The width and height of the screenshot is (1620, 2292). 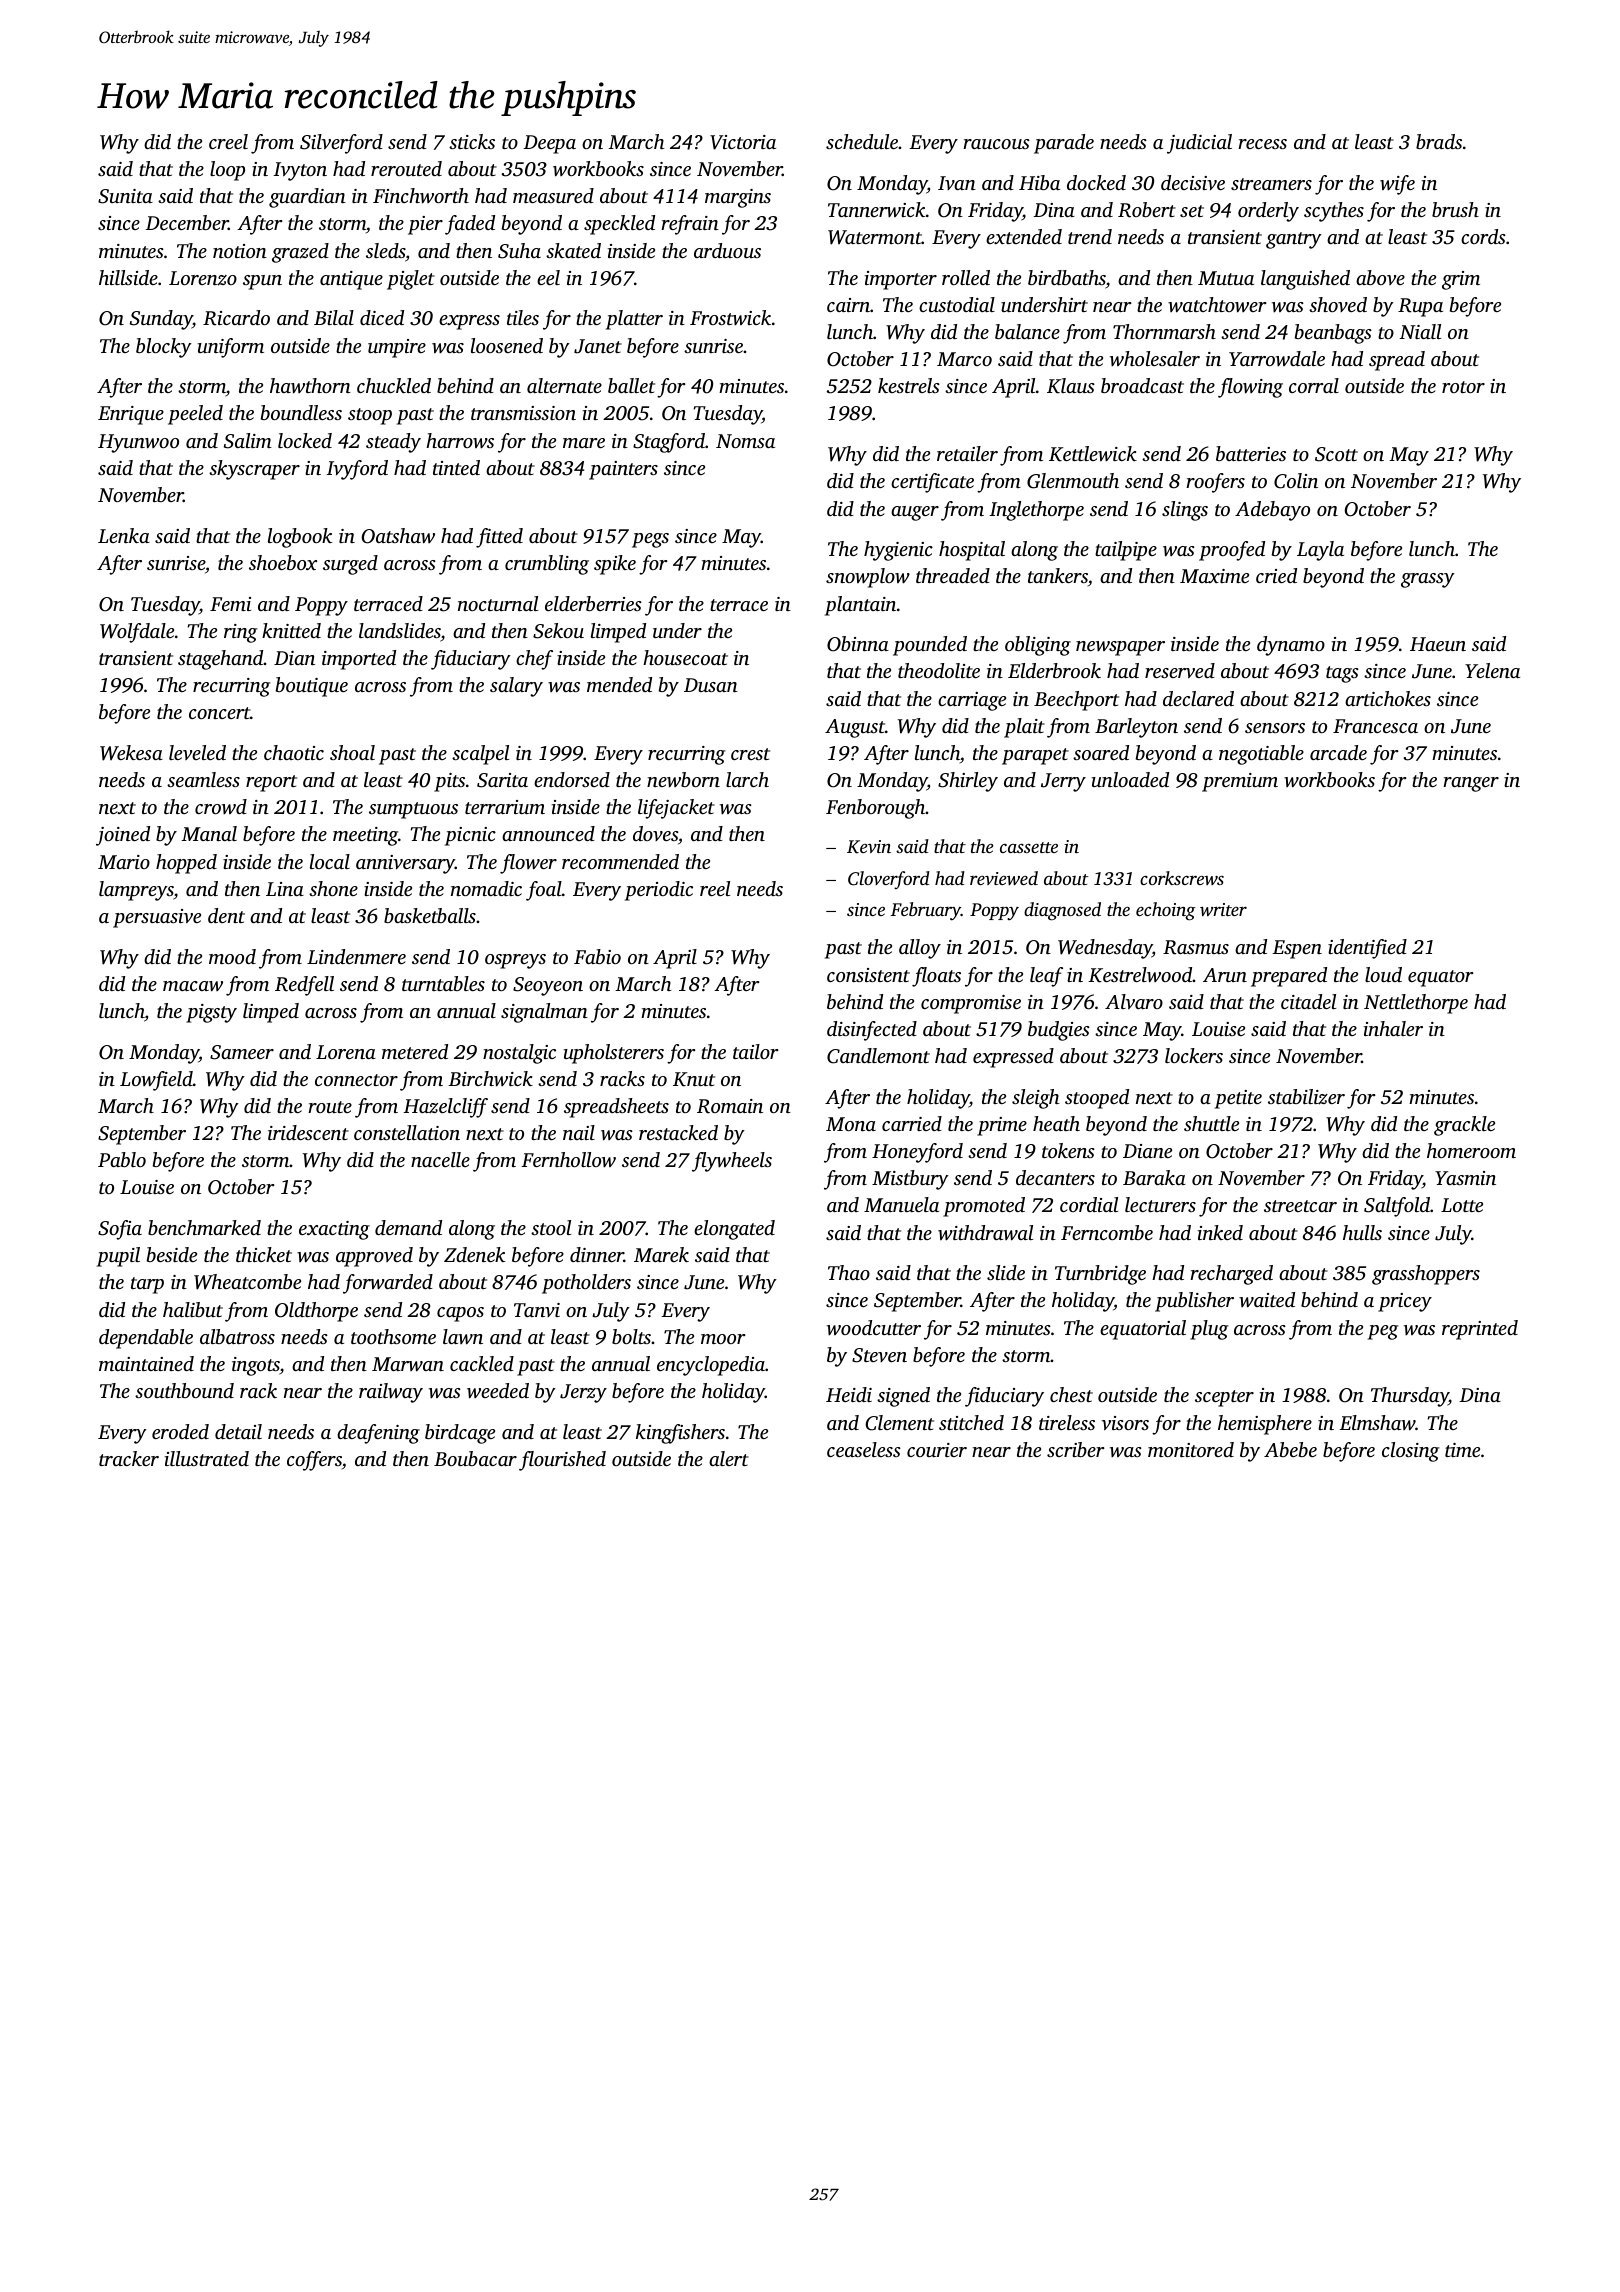 What do you see at coordinates (723, 1339) in the screenshot?
I see `moor` at bounding box center [723, 1339].
